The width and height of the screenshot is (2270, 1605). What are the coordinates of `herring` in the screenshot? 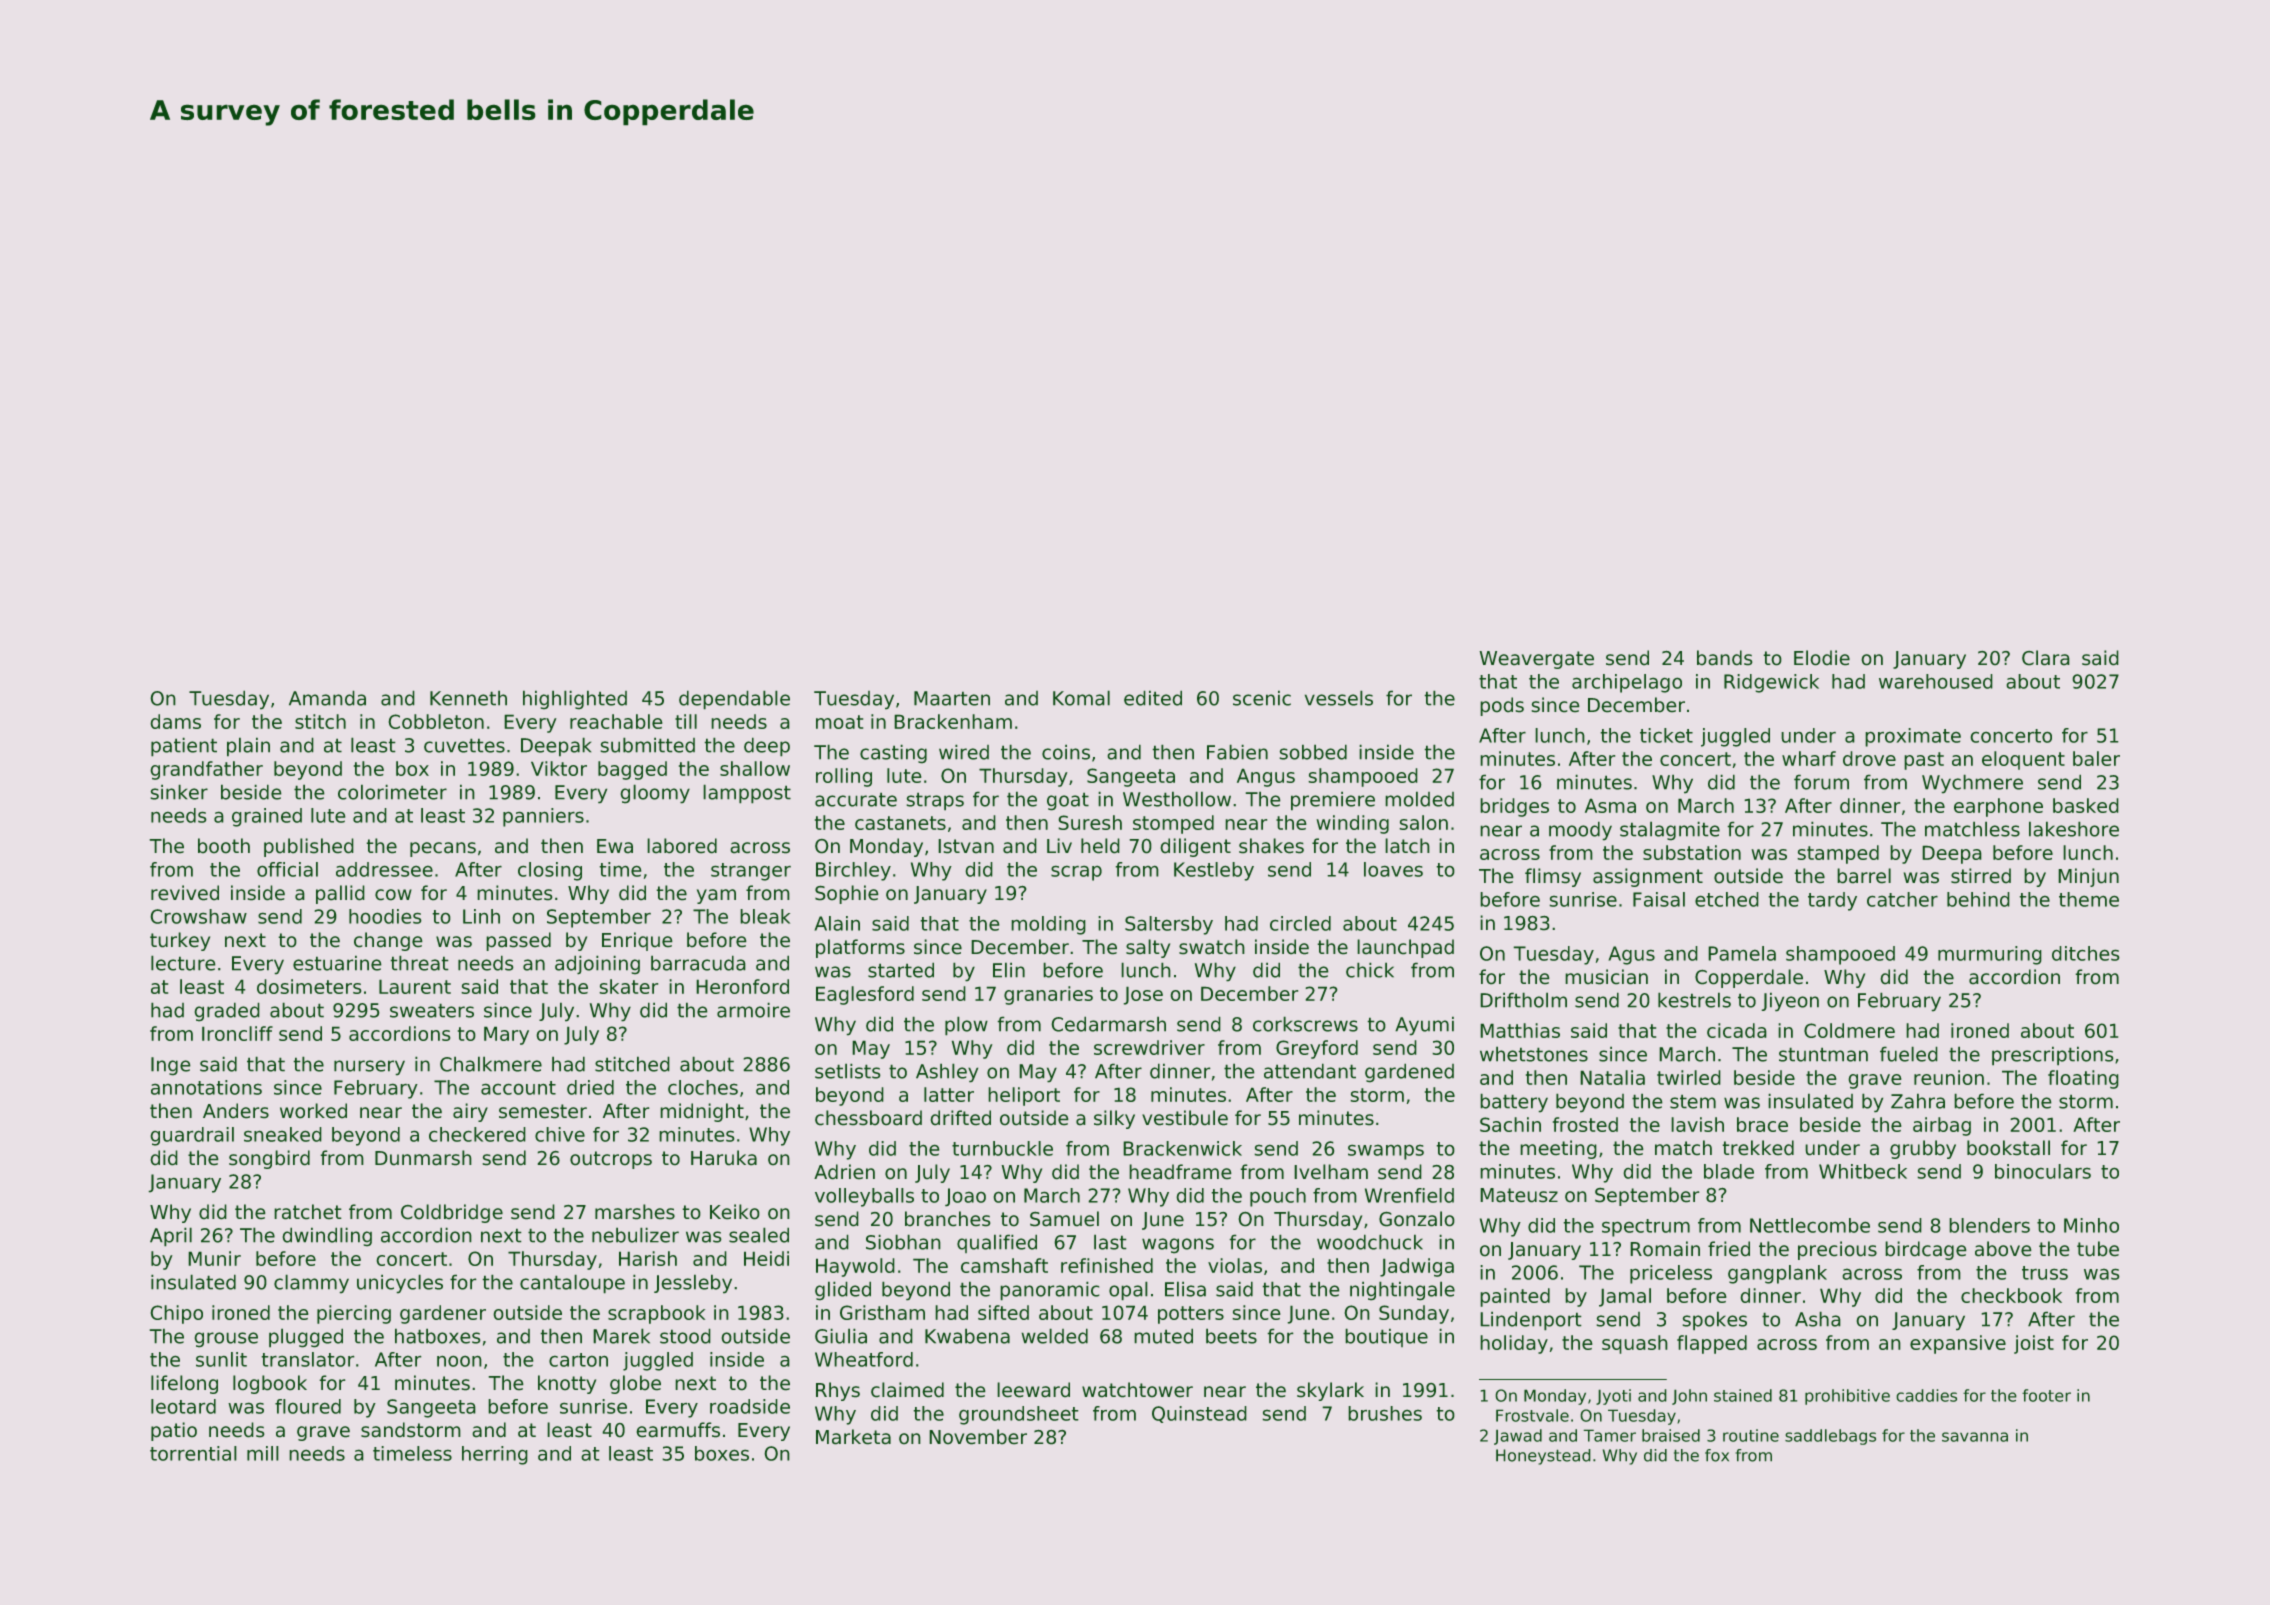 It's located at (495, 1455).
